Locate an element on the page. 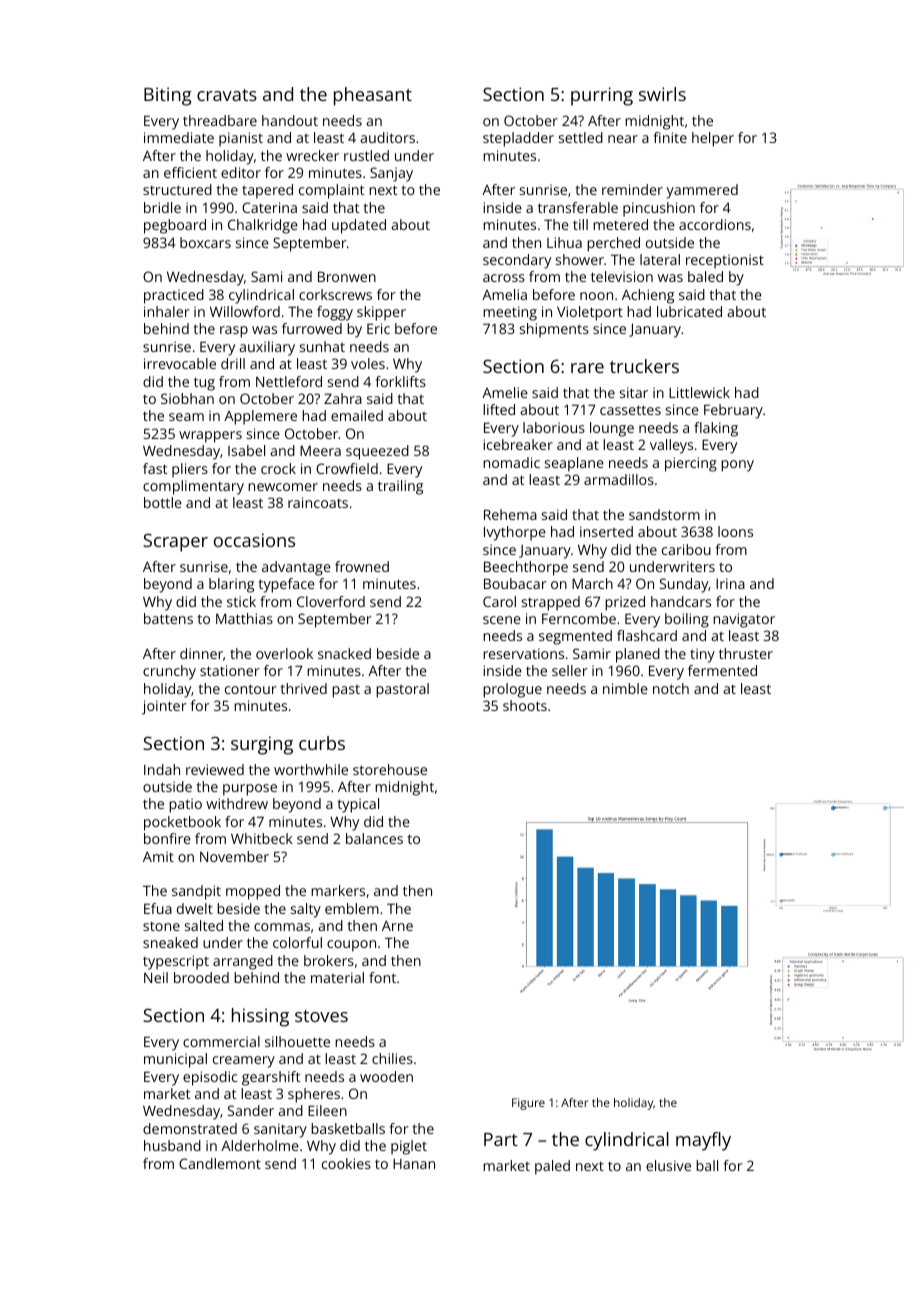 The width and height of the image is (924, 1314). Candlemont is located at coordinates (220, 1163).
